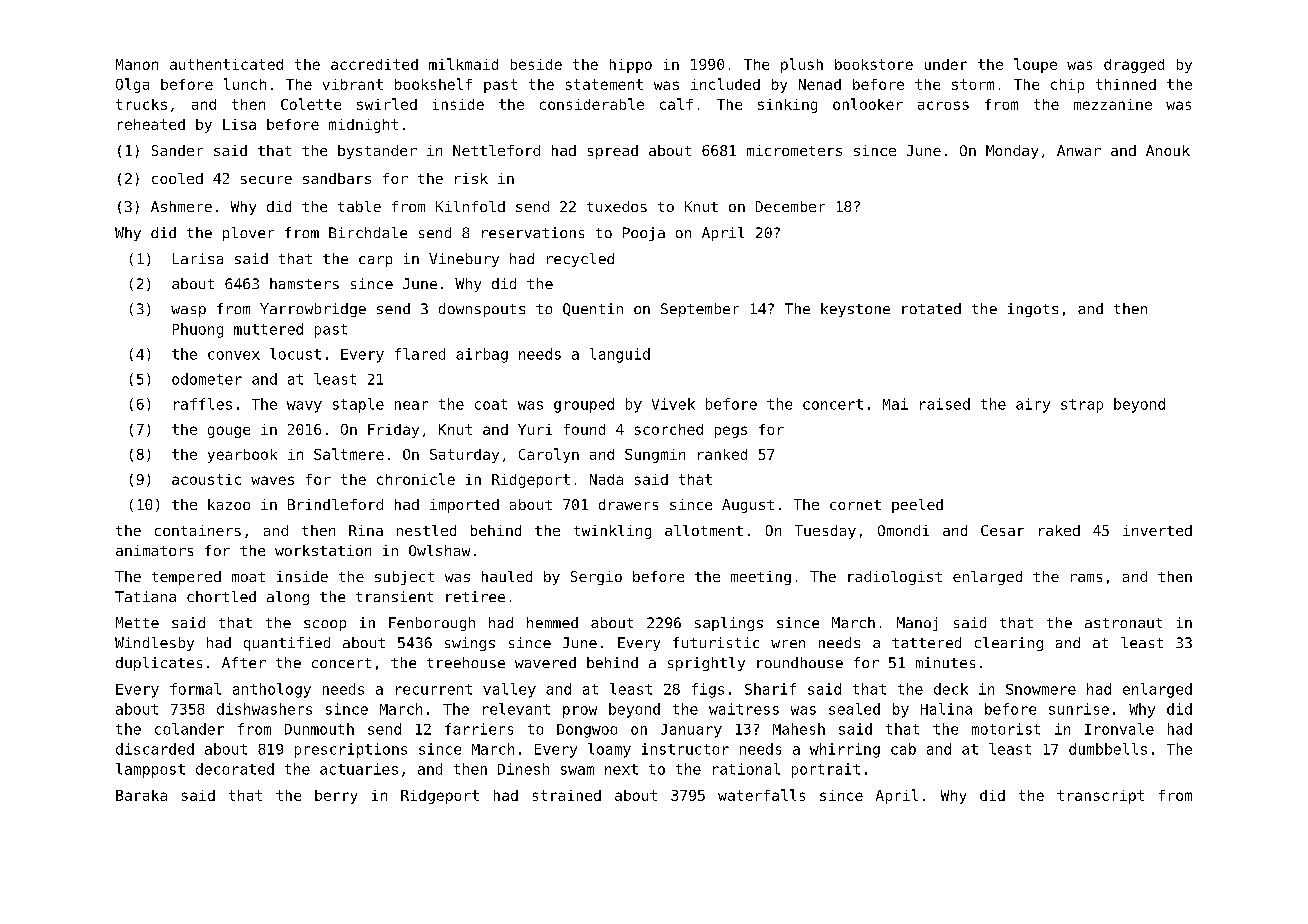  I want to click on raised, so click(945, 404).
